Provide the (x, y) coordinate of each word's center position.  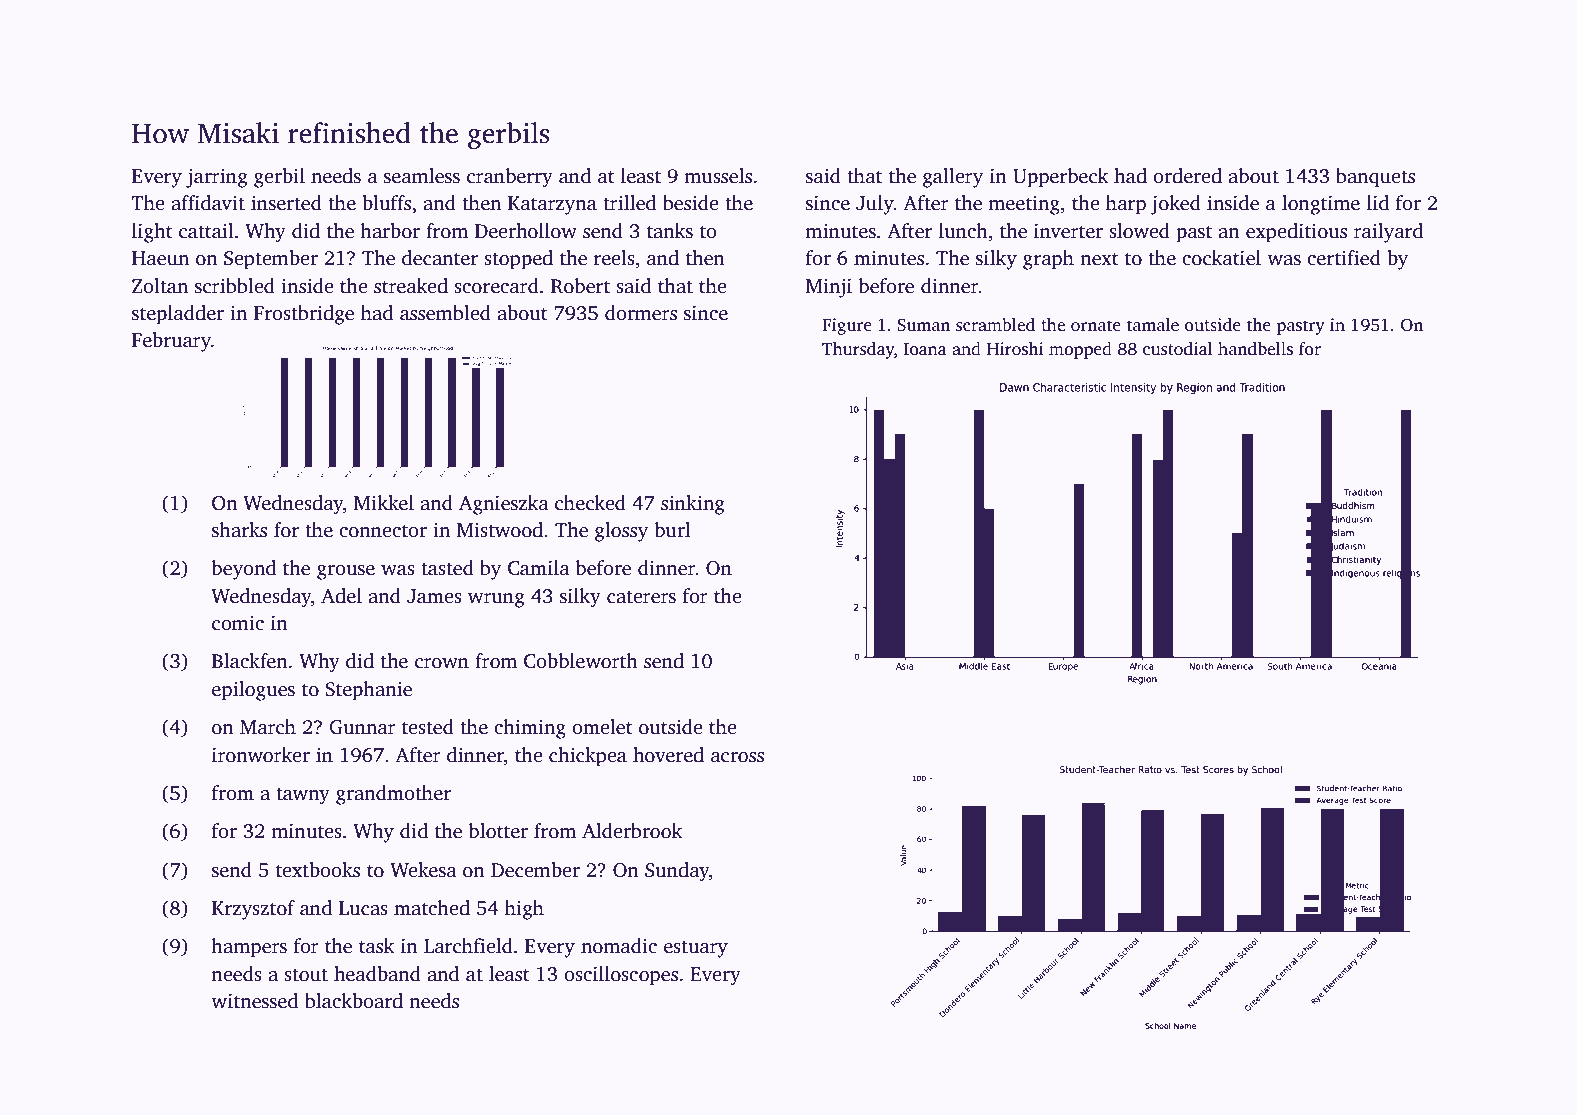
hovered (668, 755)
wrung (496, 600)
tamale (1153, 325)
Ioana (925, 349)
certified (1344, 258)
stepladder (178, 315)
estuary (696, 949)
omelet (602, 727)
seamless (422, 176)
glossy (621, 532)
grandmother (393, 795)
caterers (641, 597)
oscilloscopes (621, 976)
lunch (963, 231)
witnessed (254, 1001)
